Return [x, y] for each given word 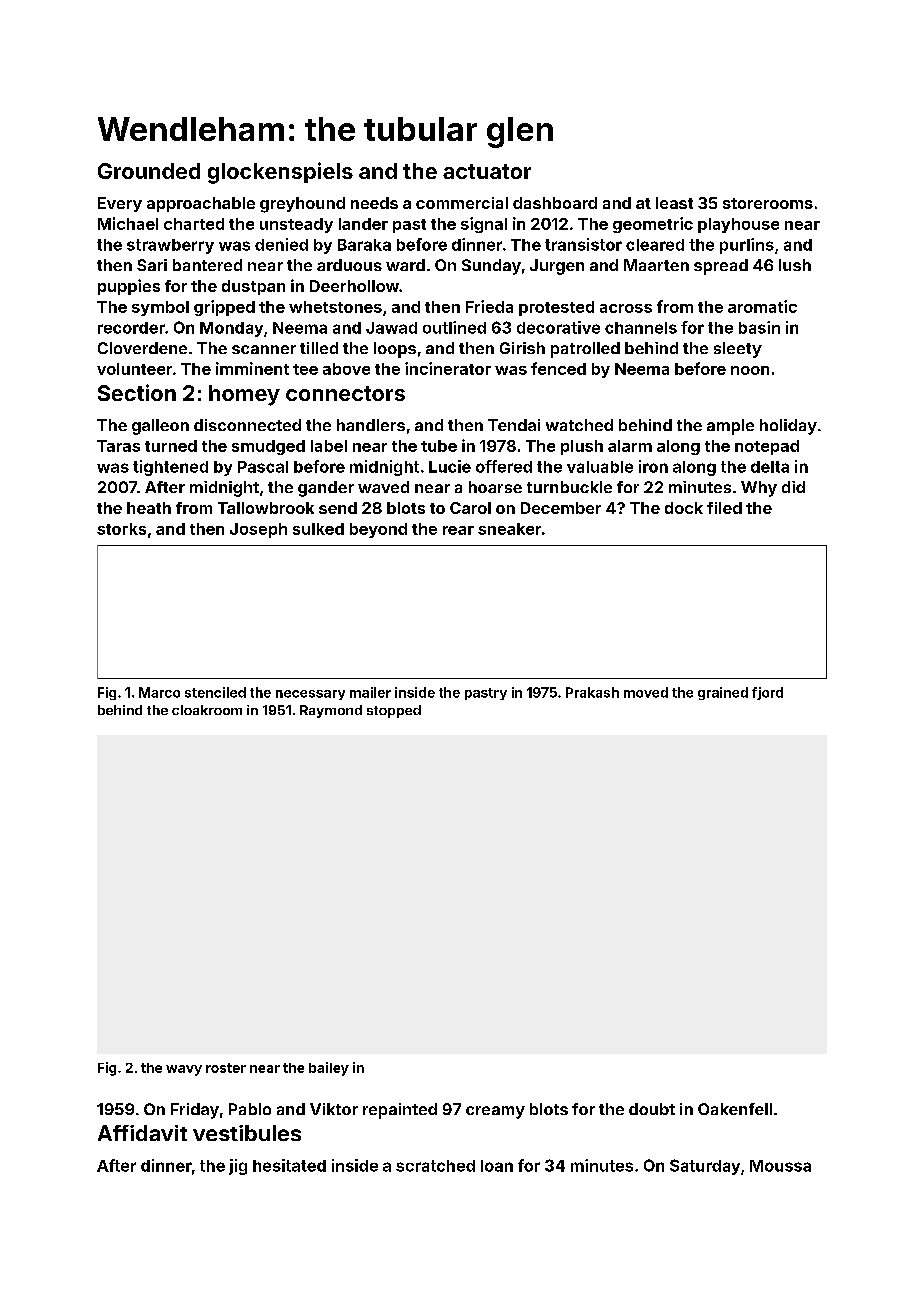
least [674, 203]
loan [497, 1166]
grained [723, 693]
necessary [310, 695]
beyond [378, 530]
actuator [487, 171]
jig [238, 1167]
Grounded [149, 171]
